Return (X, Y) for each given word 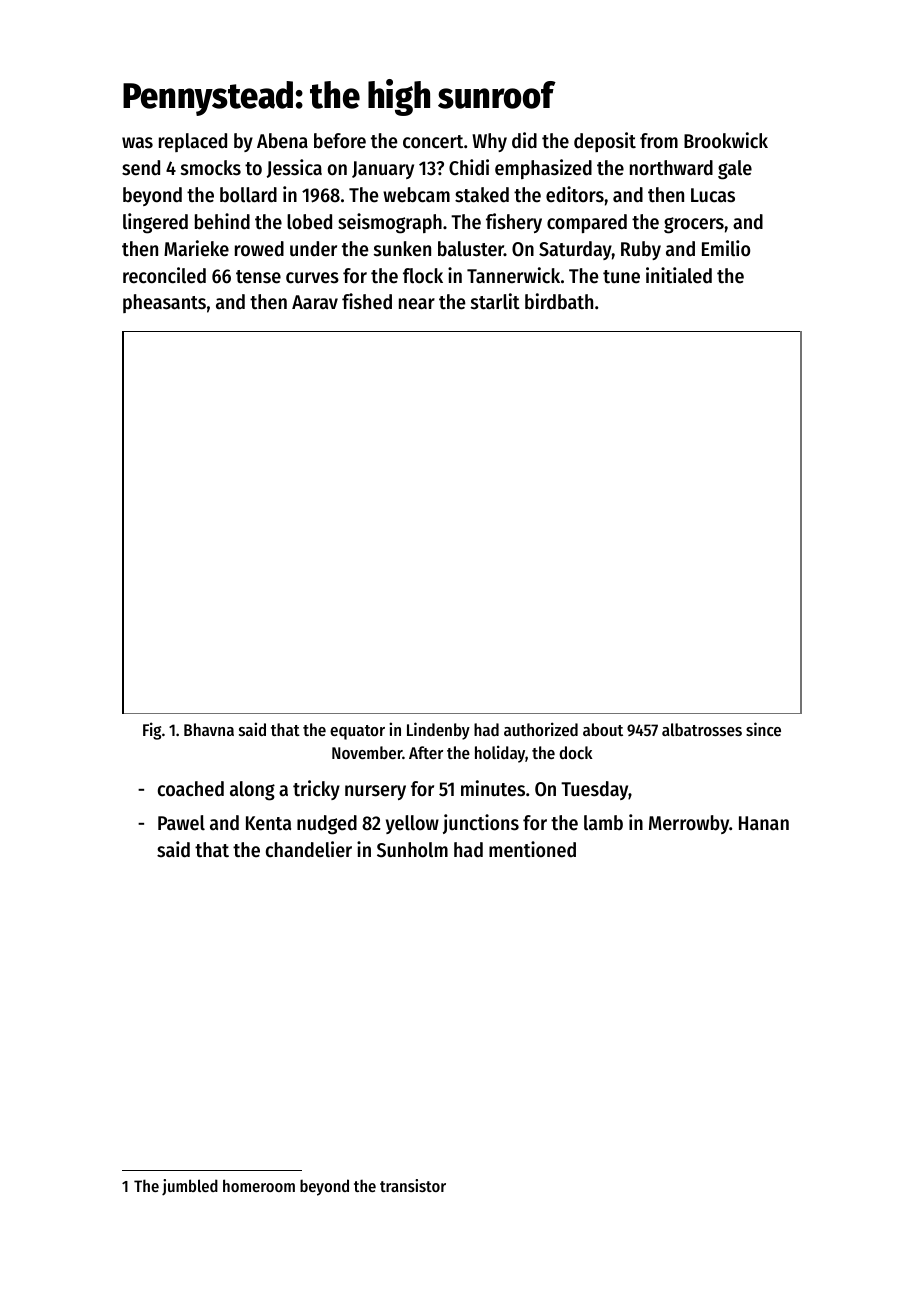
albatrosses (702, 729)
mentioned (532, 849)
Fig (152, 731)
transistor (413, 1185)
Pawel (181, 823)
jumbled (190, 1187)
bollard (248, 195)
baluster (471, 249)
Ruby (641, 250)
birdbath (559, 301)
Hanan (764, 823)
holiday (500, 754)
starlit (495, 301)
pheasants (164, 303)
